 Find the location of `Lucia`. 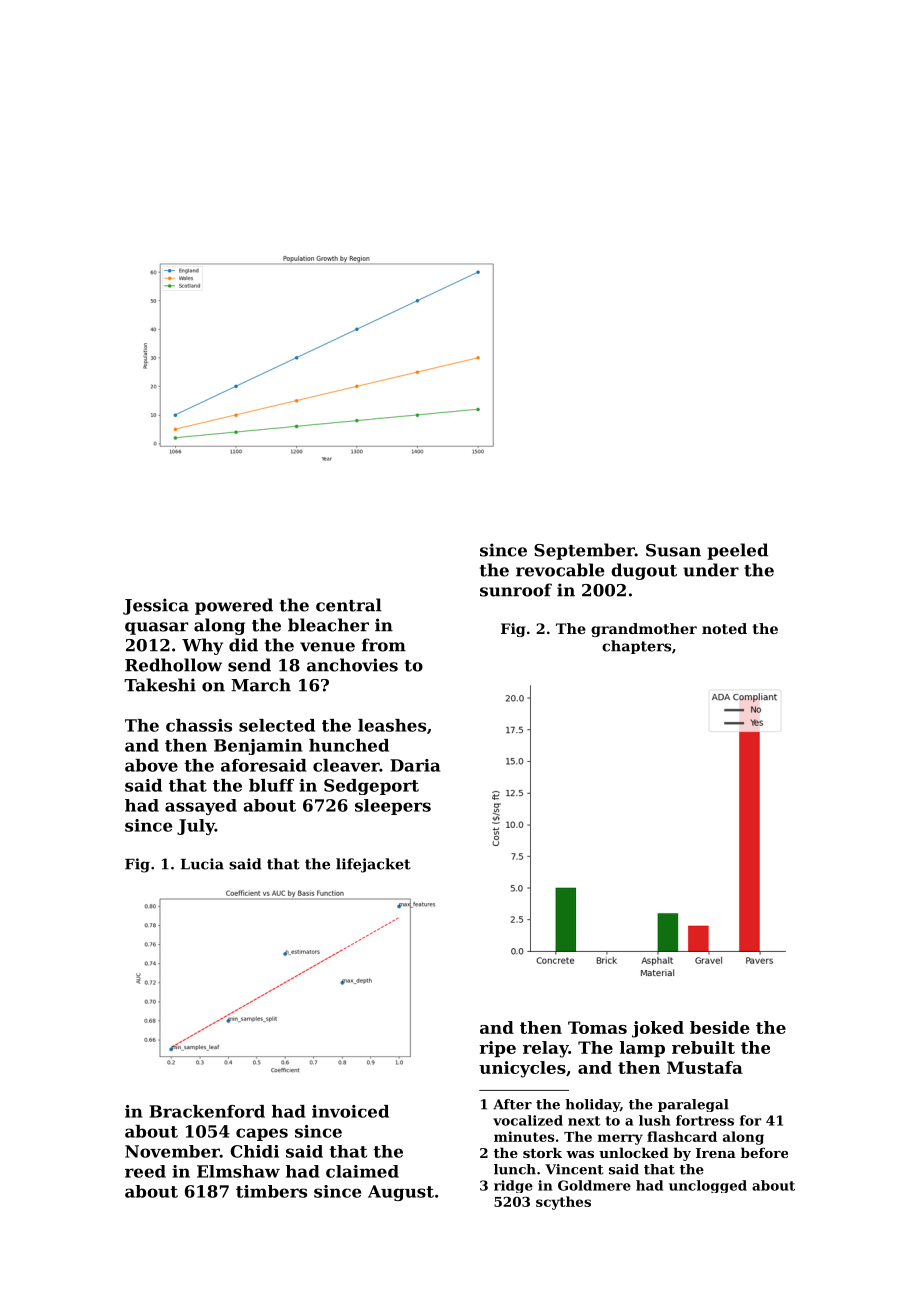

Lucia is located at coordinates (202, 864).
